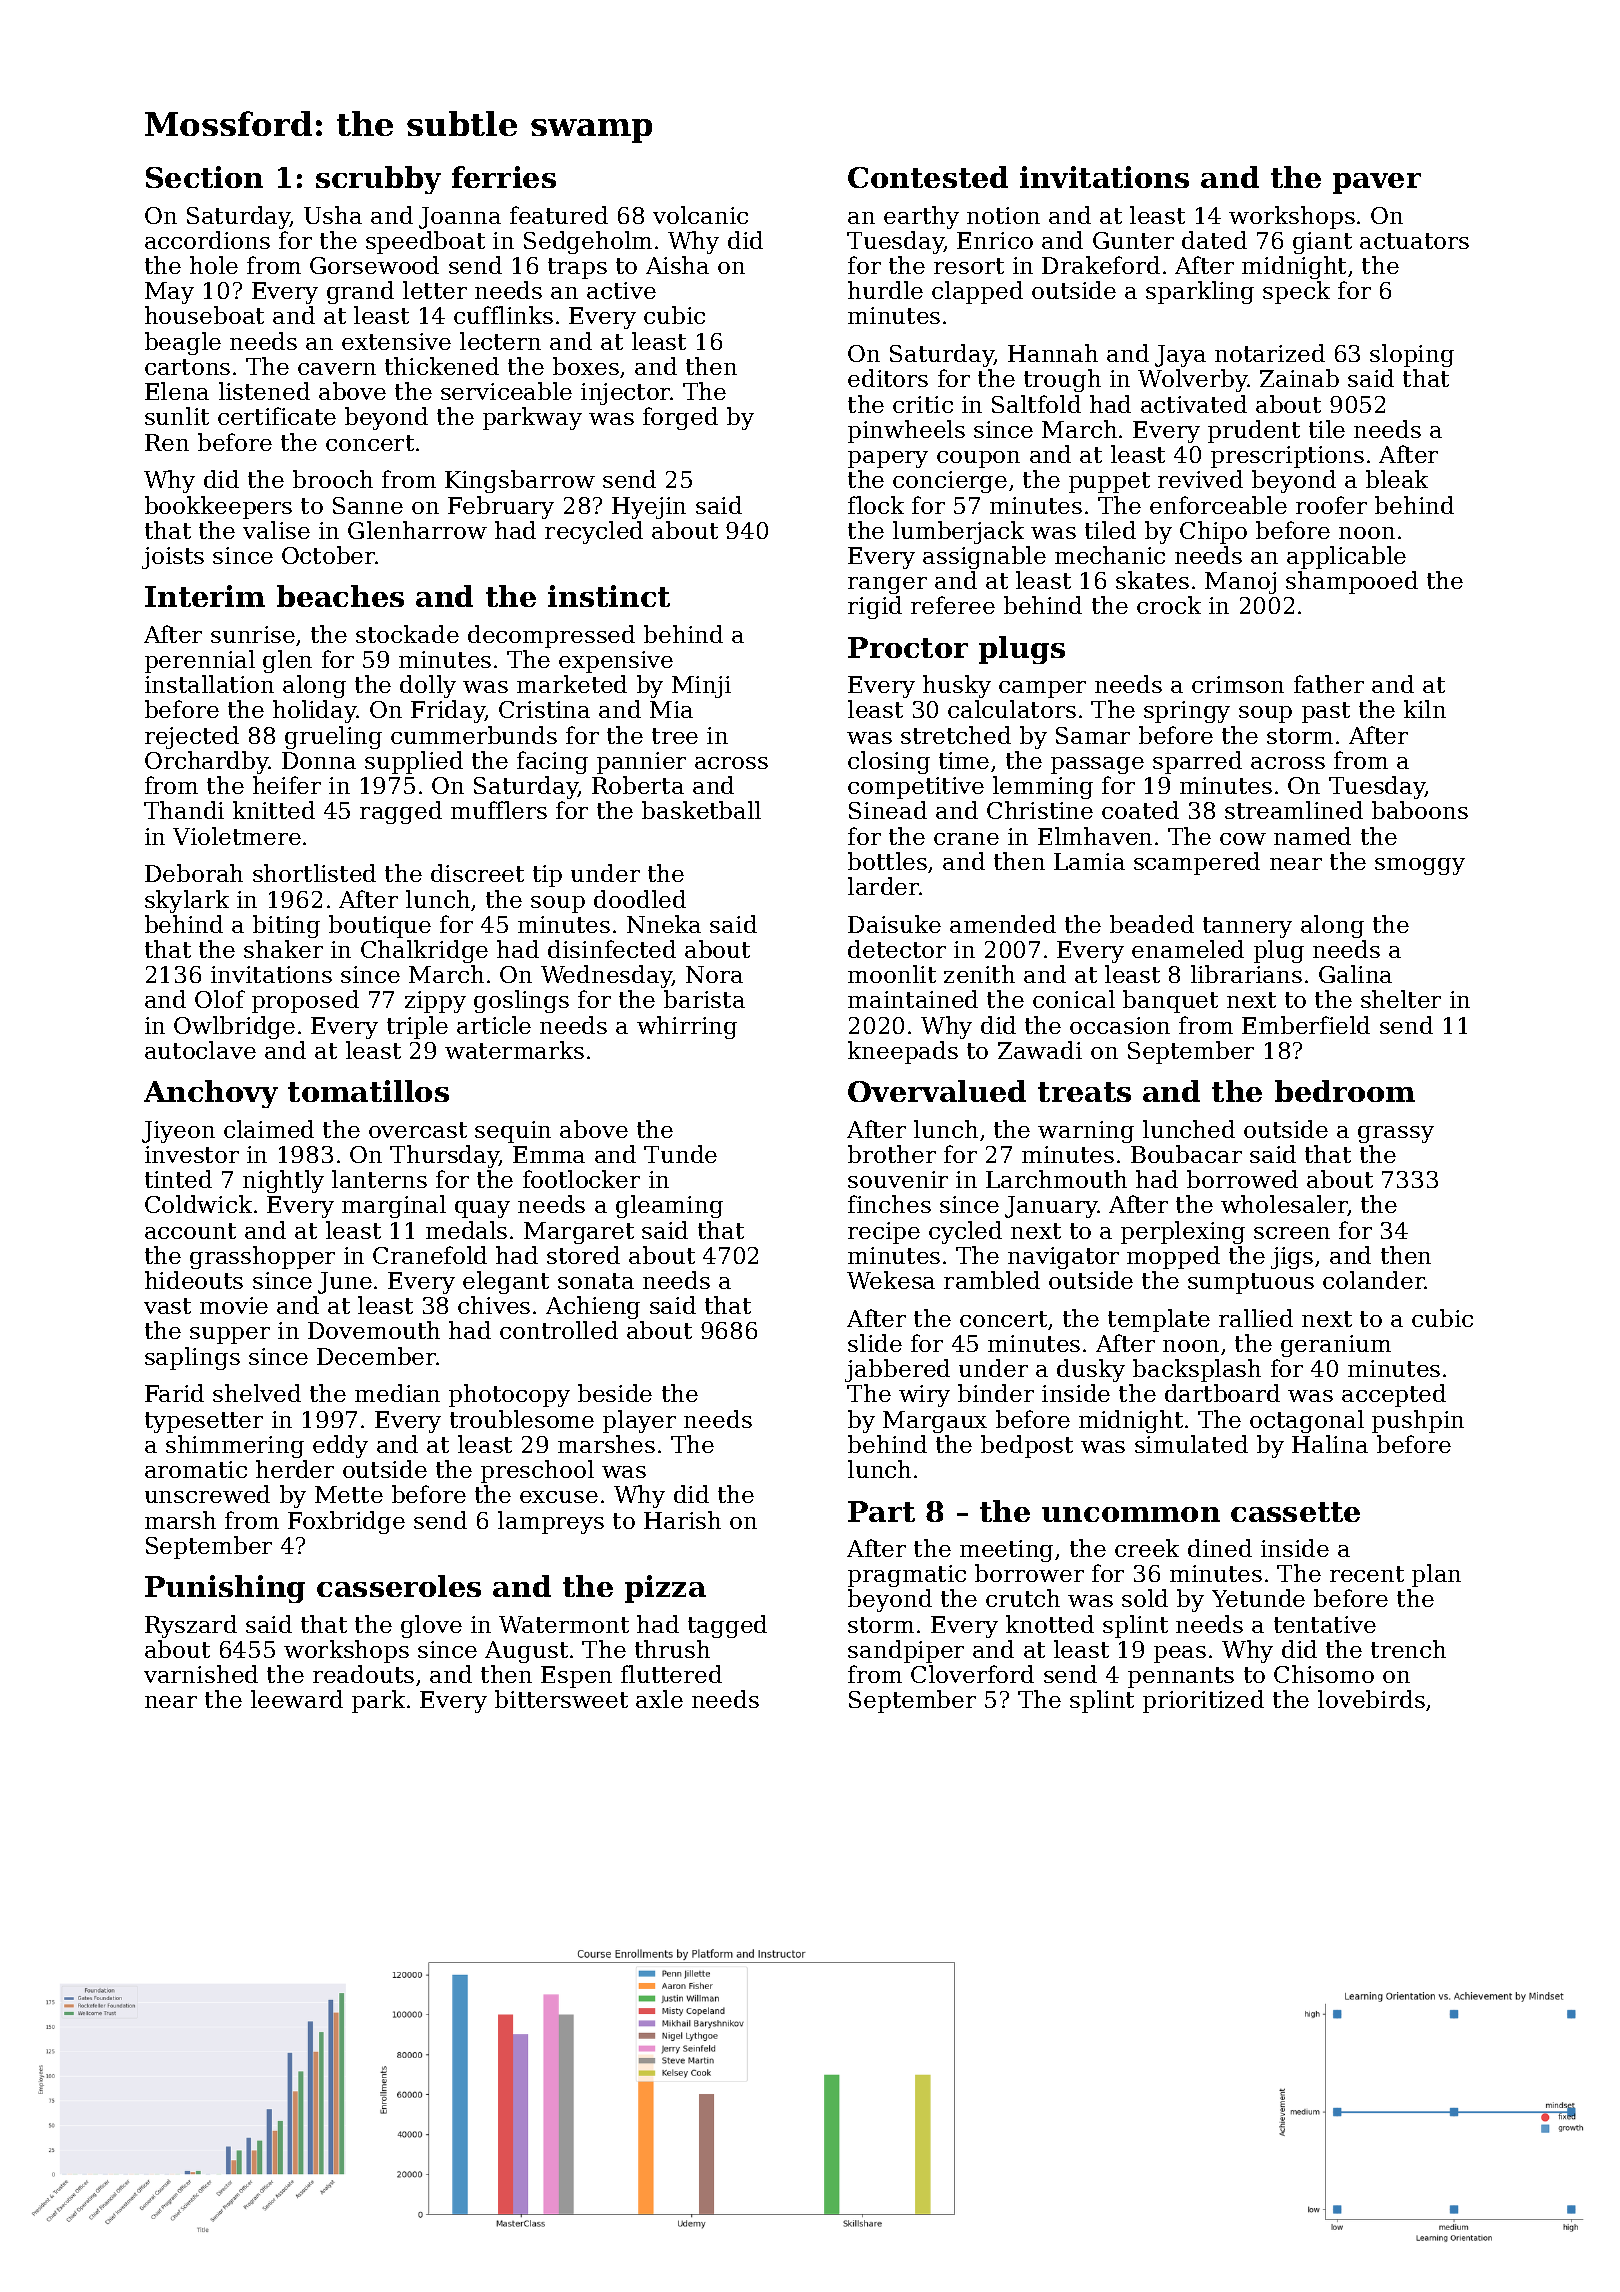 The height and width of the screenshot is (2292, 1620). I want to click on lumberjack, so click(958, 532).
